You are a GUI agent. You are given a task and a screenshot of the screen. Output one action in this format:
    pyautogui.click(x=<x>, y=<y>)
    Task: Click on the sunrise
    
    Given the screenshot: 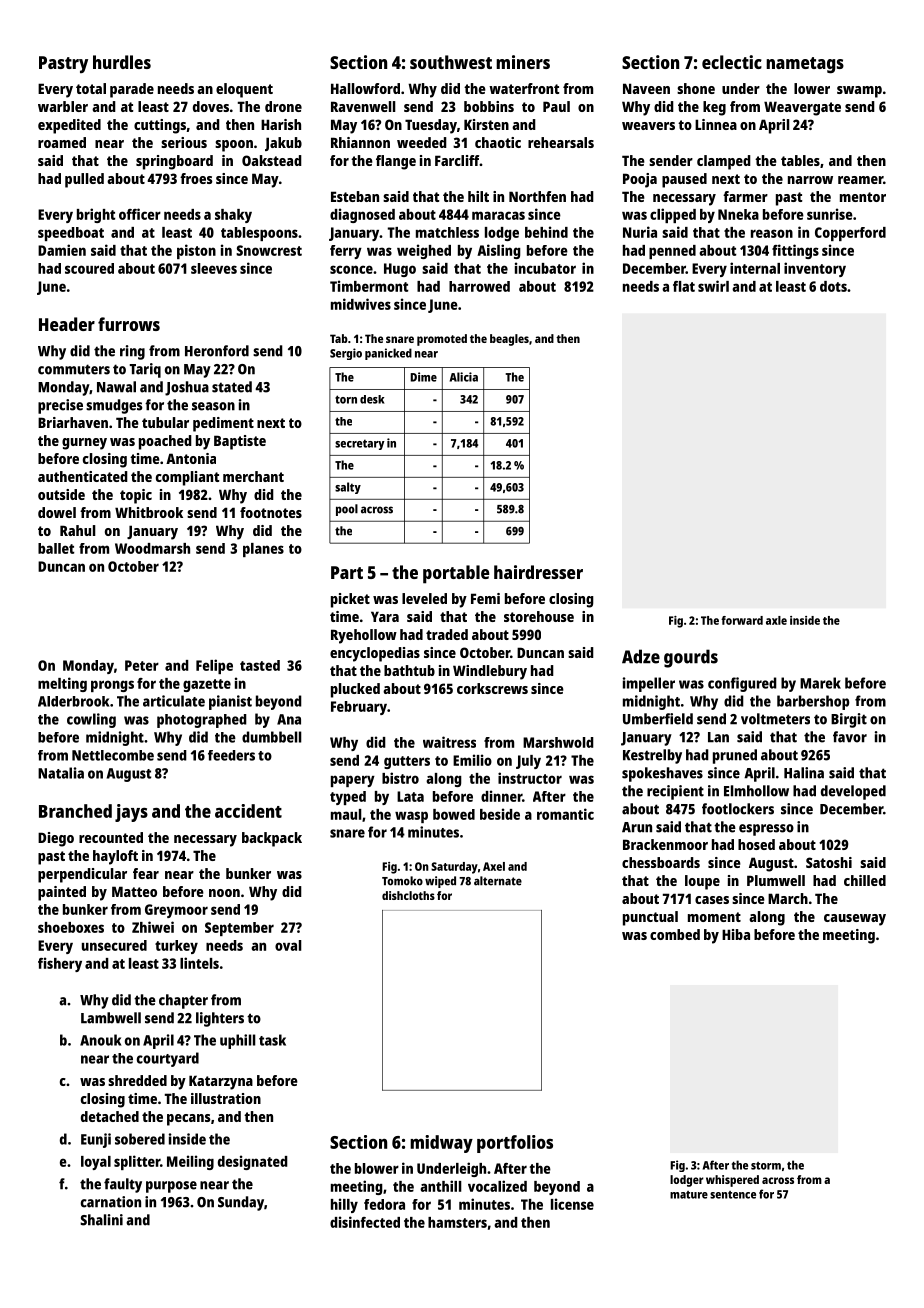 What is the action you would take?
    pyautogui.click(x=830, y=214)
